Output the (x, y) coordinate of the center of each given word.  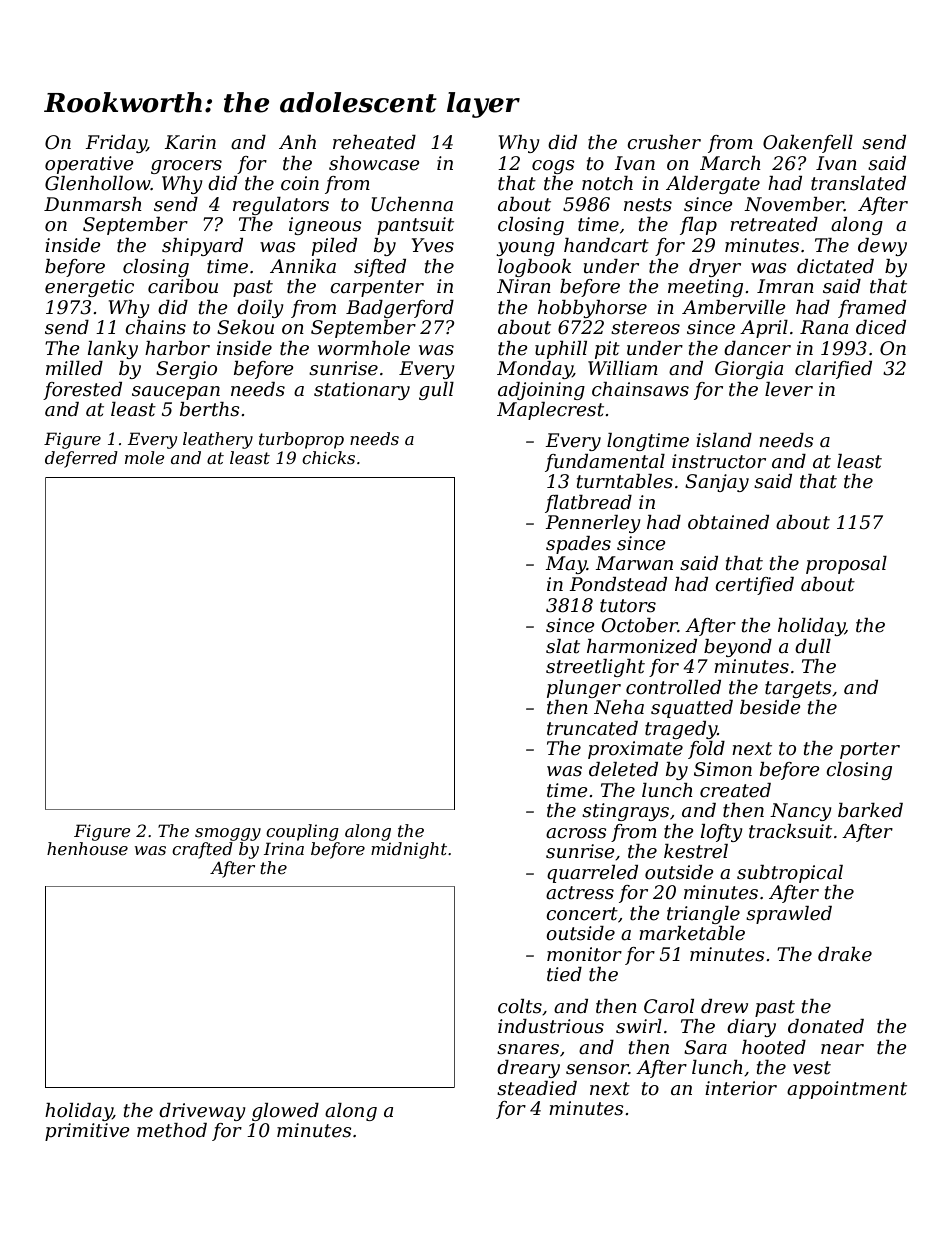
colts (520, 1006)
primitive (87, 1132)
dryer (715, 268)
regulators (281, 206)
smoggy (228, 834)
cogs (553, 167)
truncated (592, 728)
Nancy (801, 812)
